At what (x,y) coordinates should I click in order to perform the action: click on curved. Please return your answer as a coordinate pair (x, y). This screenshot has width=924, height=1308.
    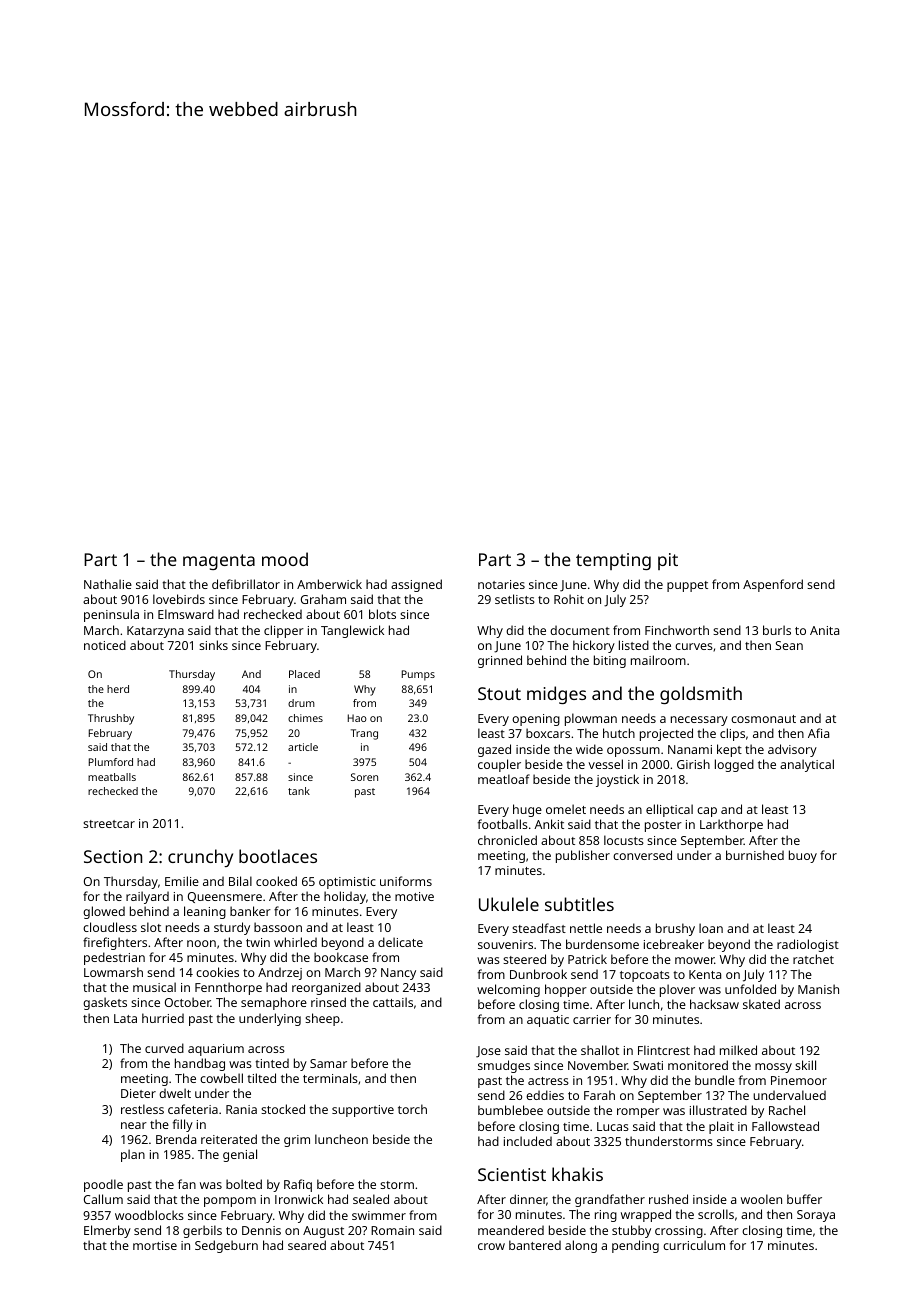
    Looking at the image, I should click on (164, 1048).
